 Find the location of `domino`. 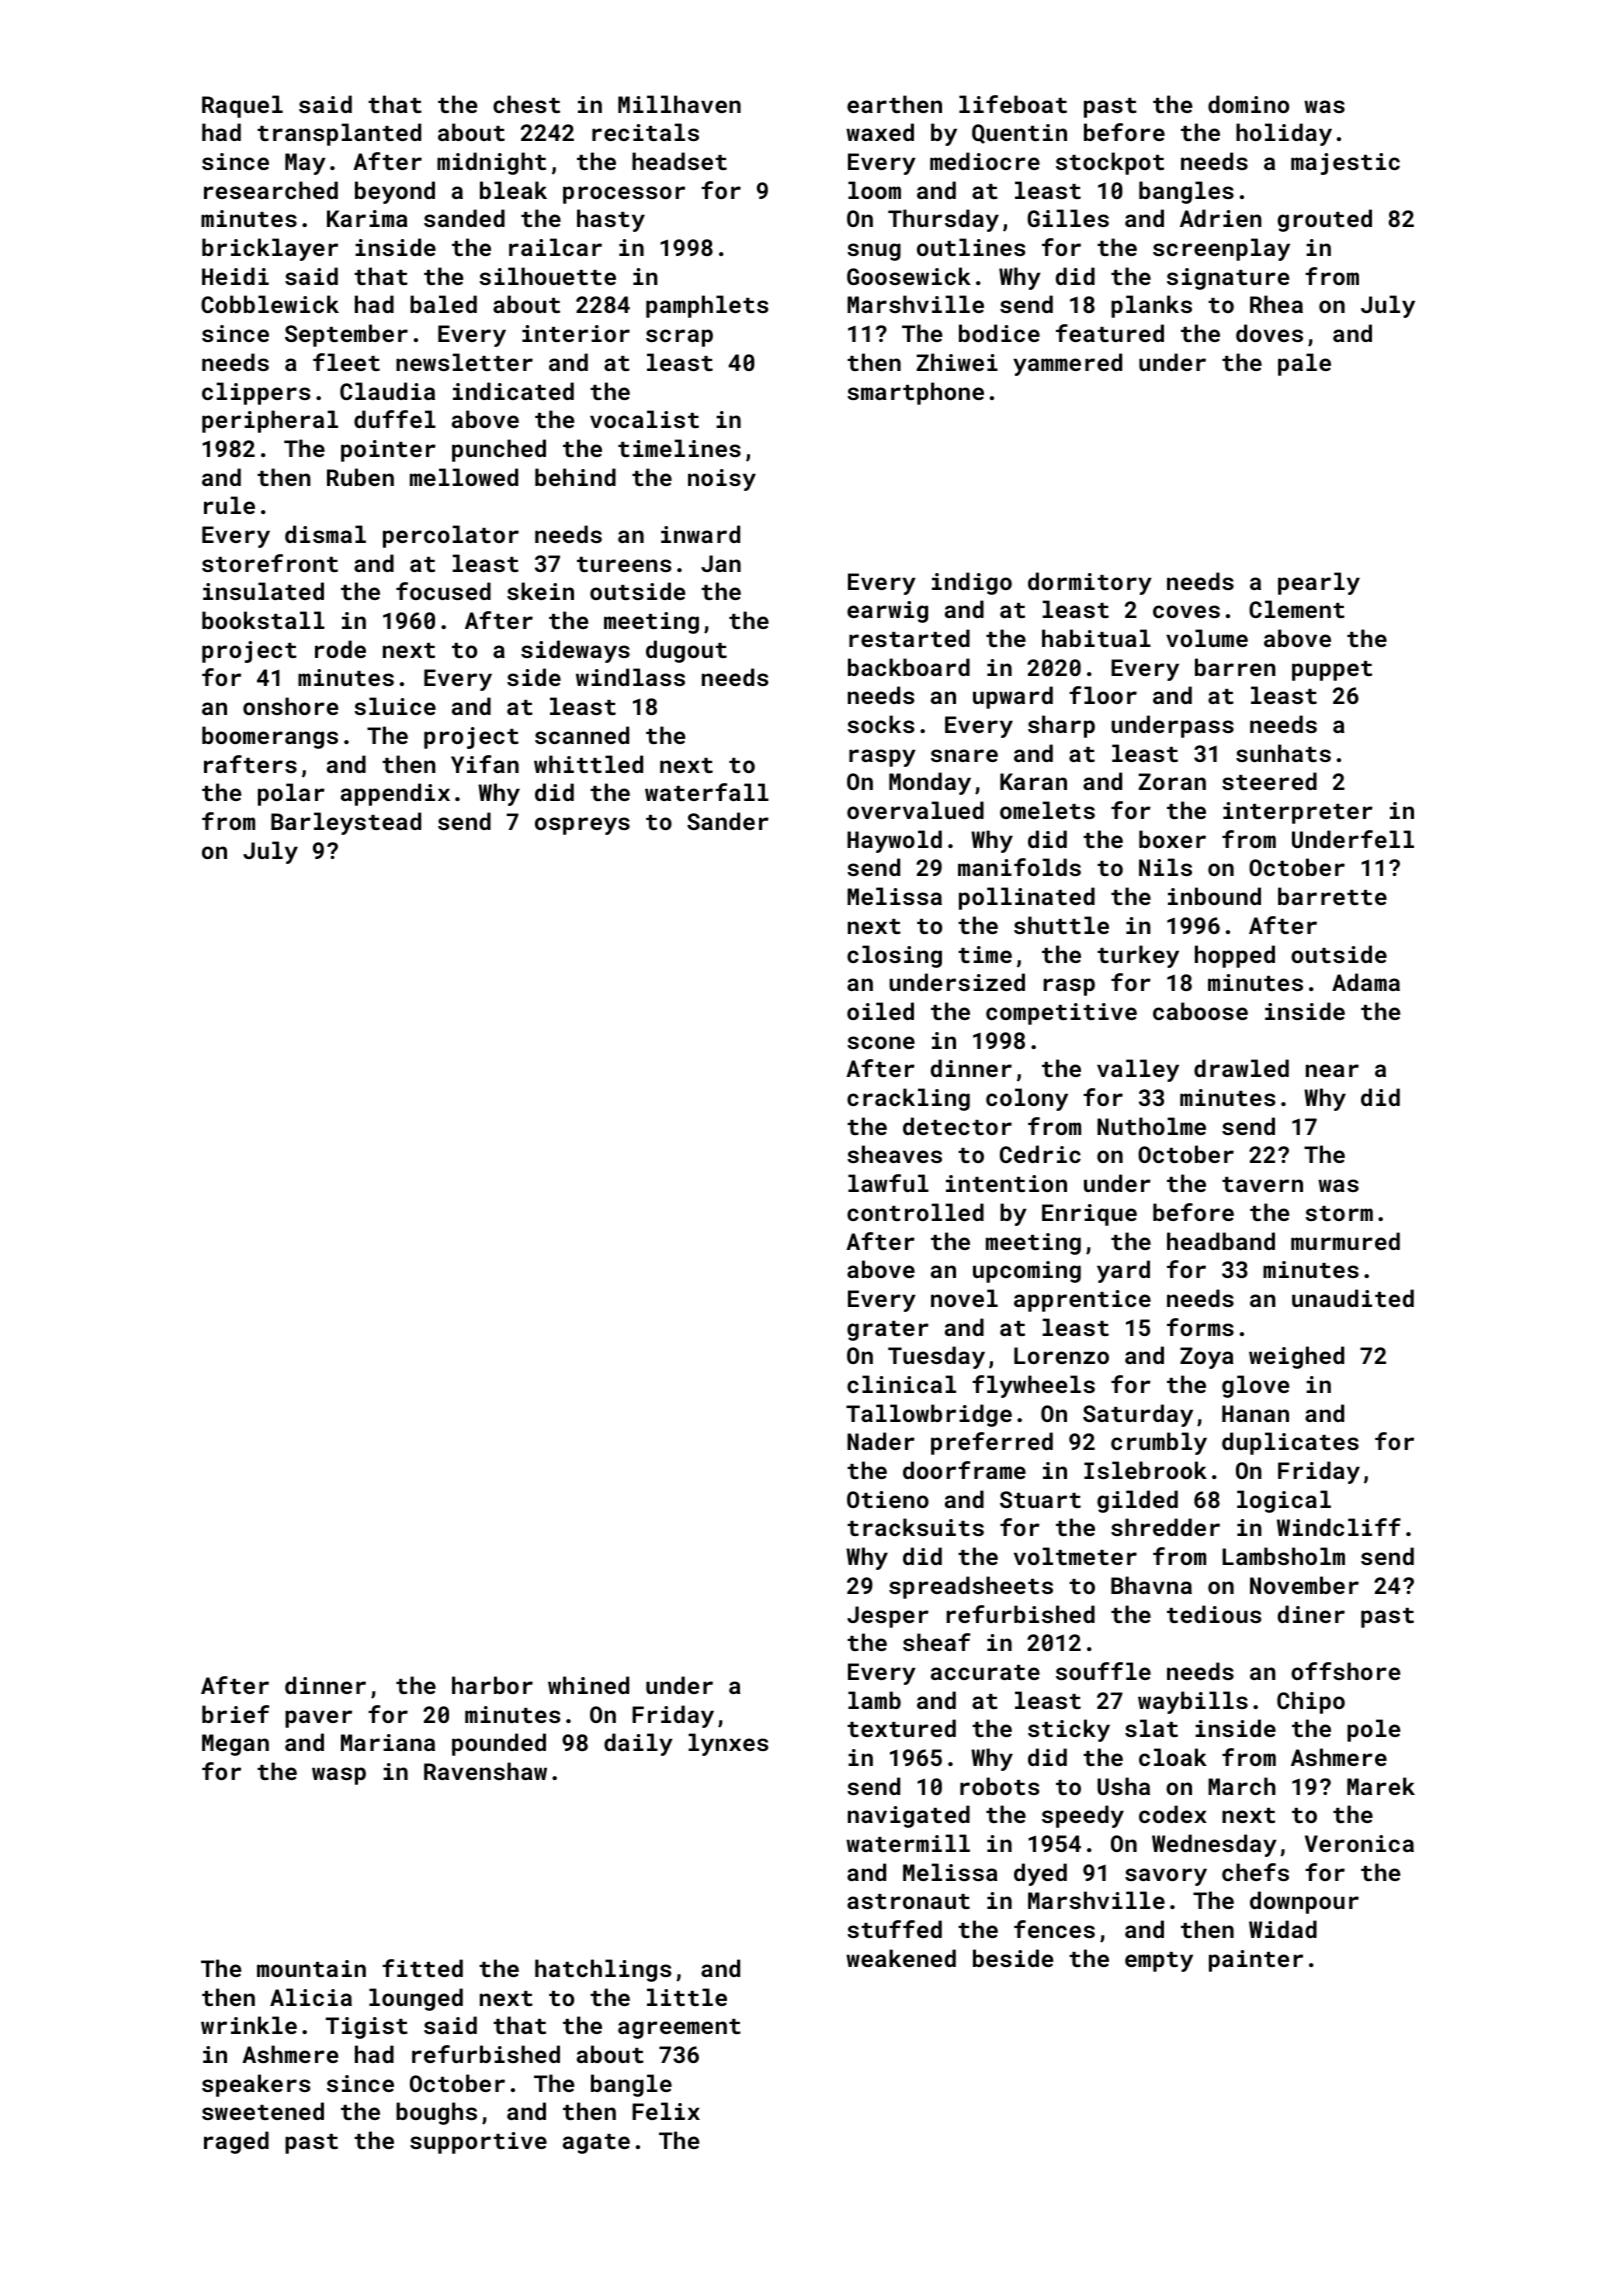

domino is located at coordinates (1248, 104).
